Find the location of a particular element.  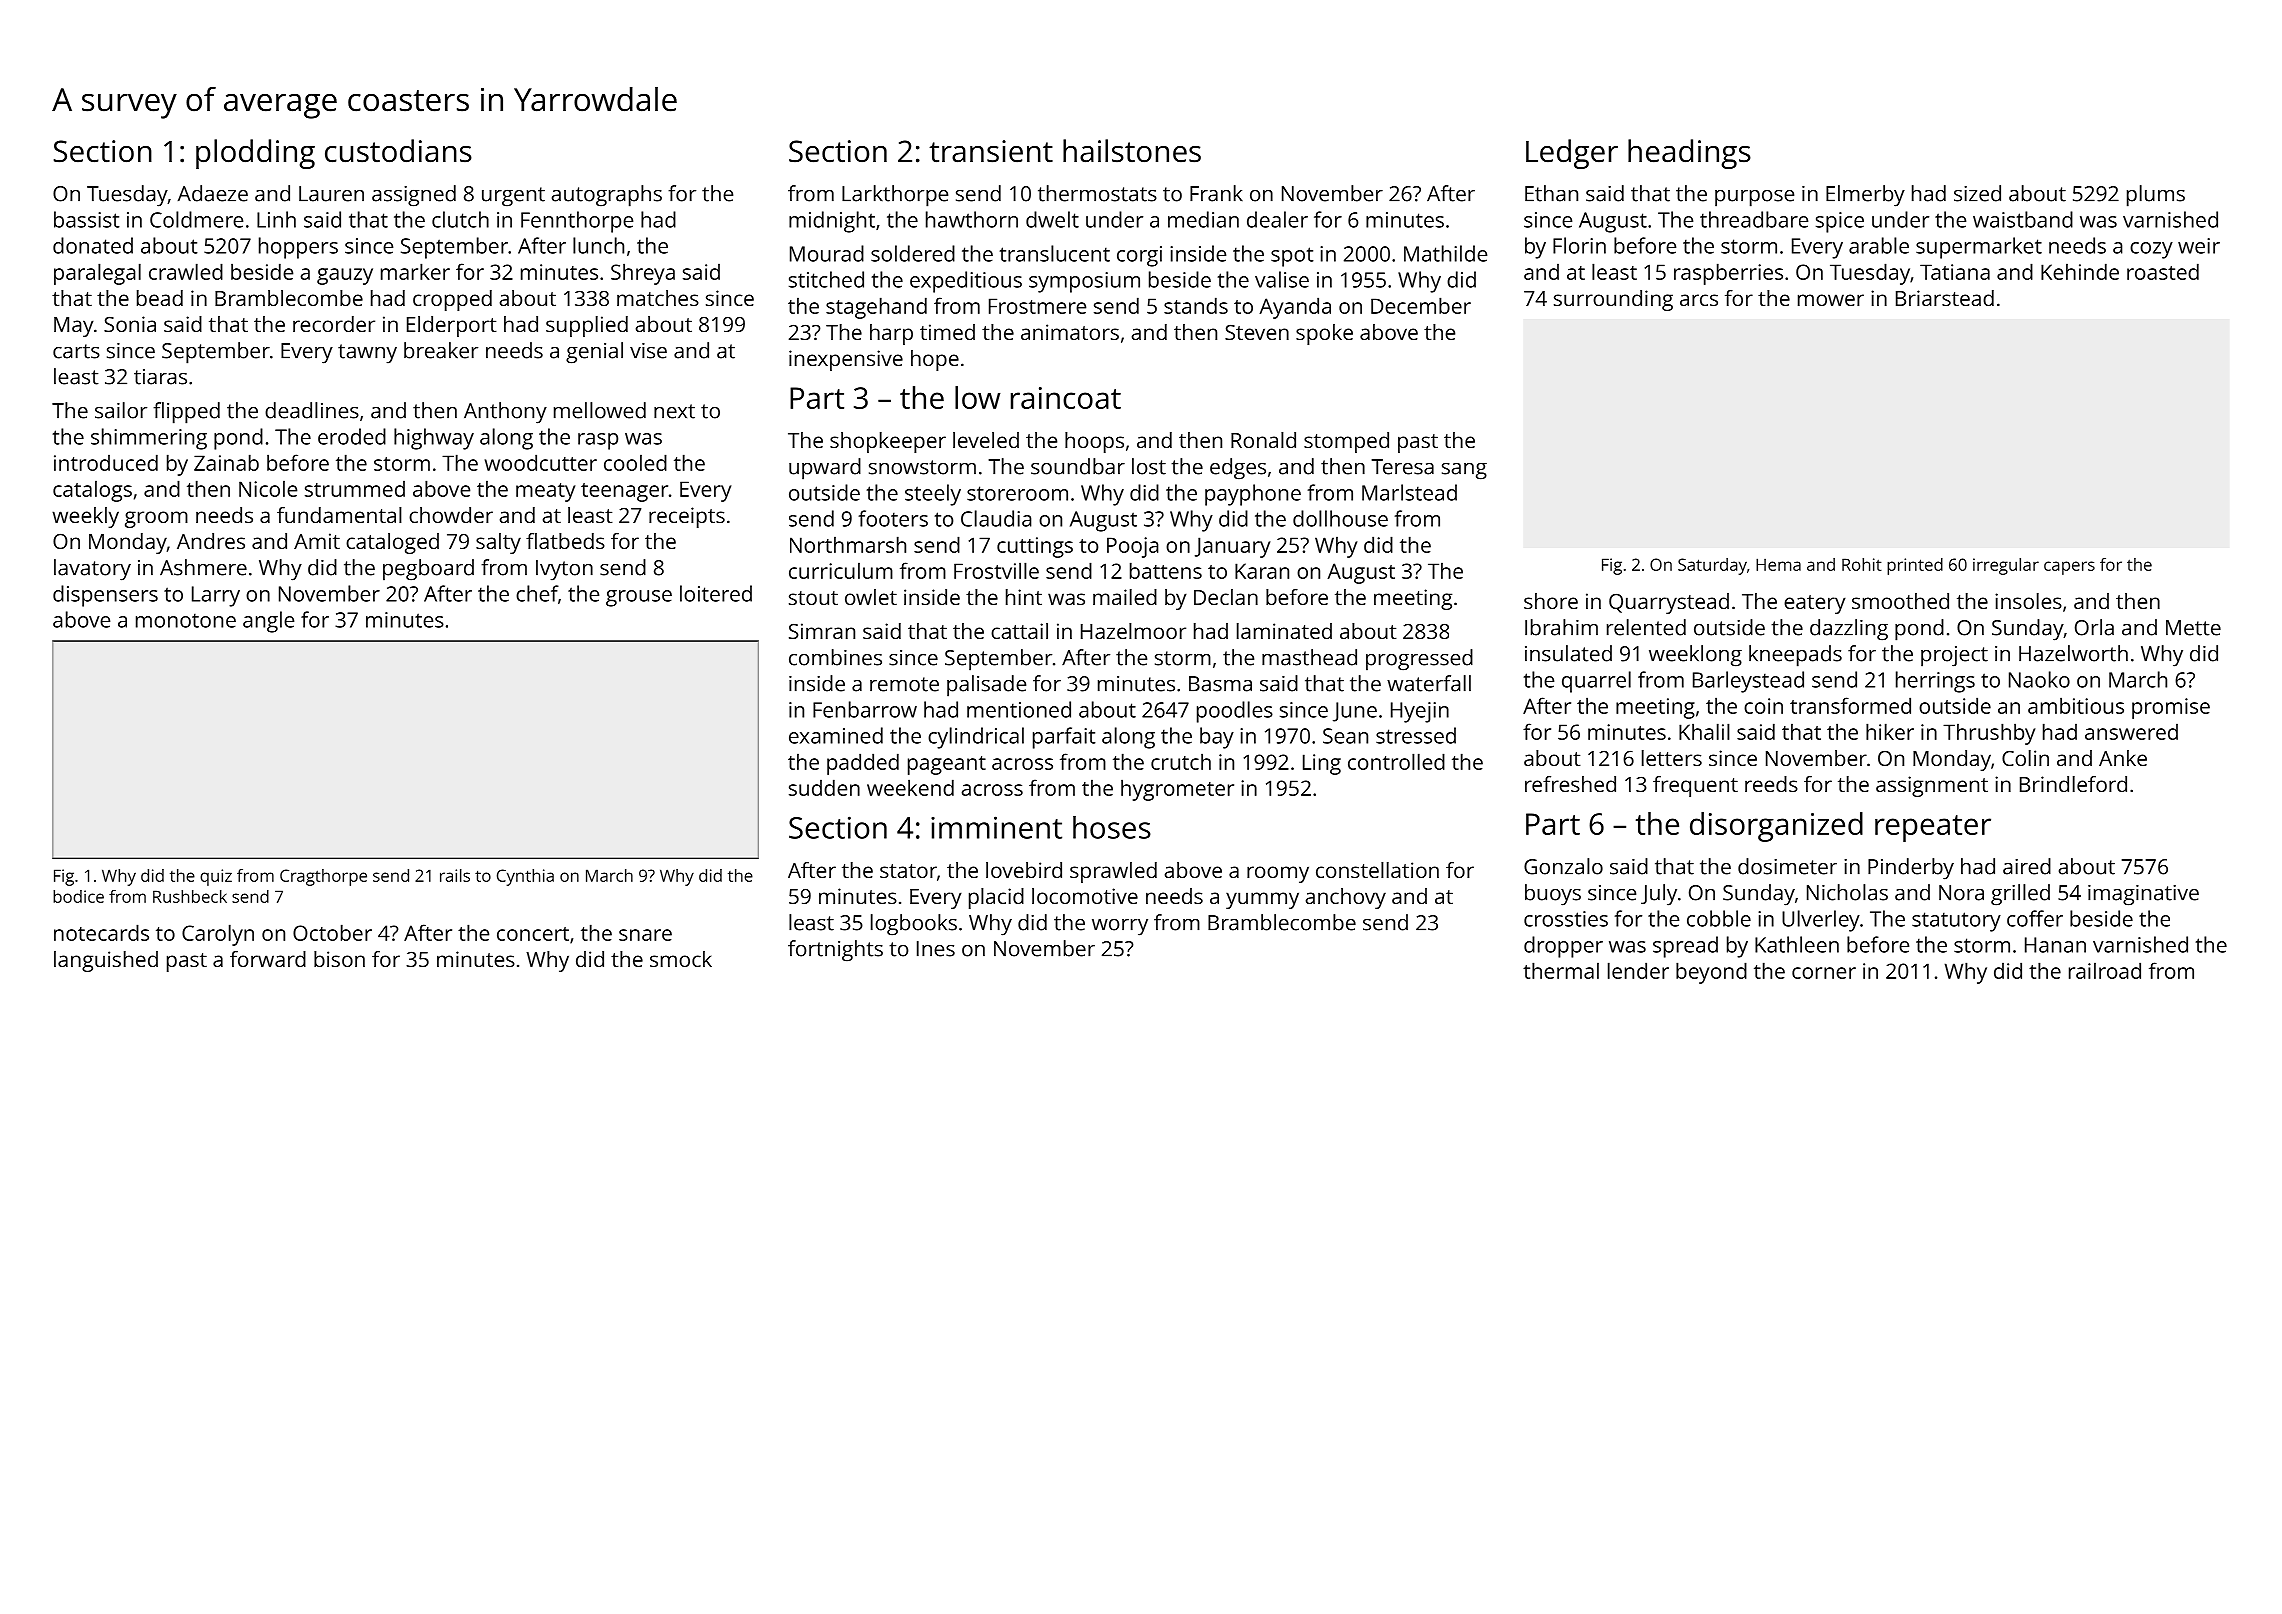

custodians is located at coordinates (398, 151).
